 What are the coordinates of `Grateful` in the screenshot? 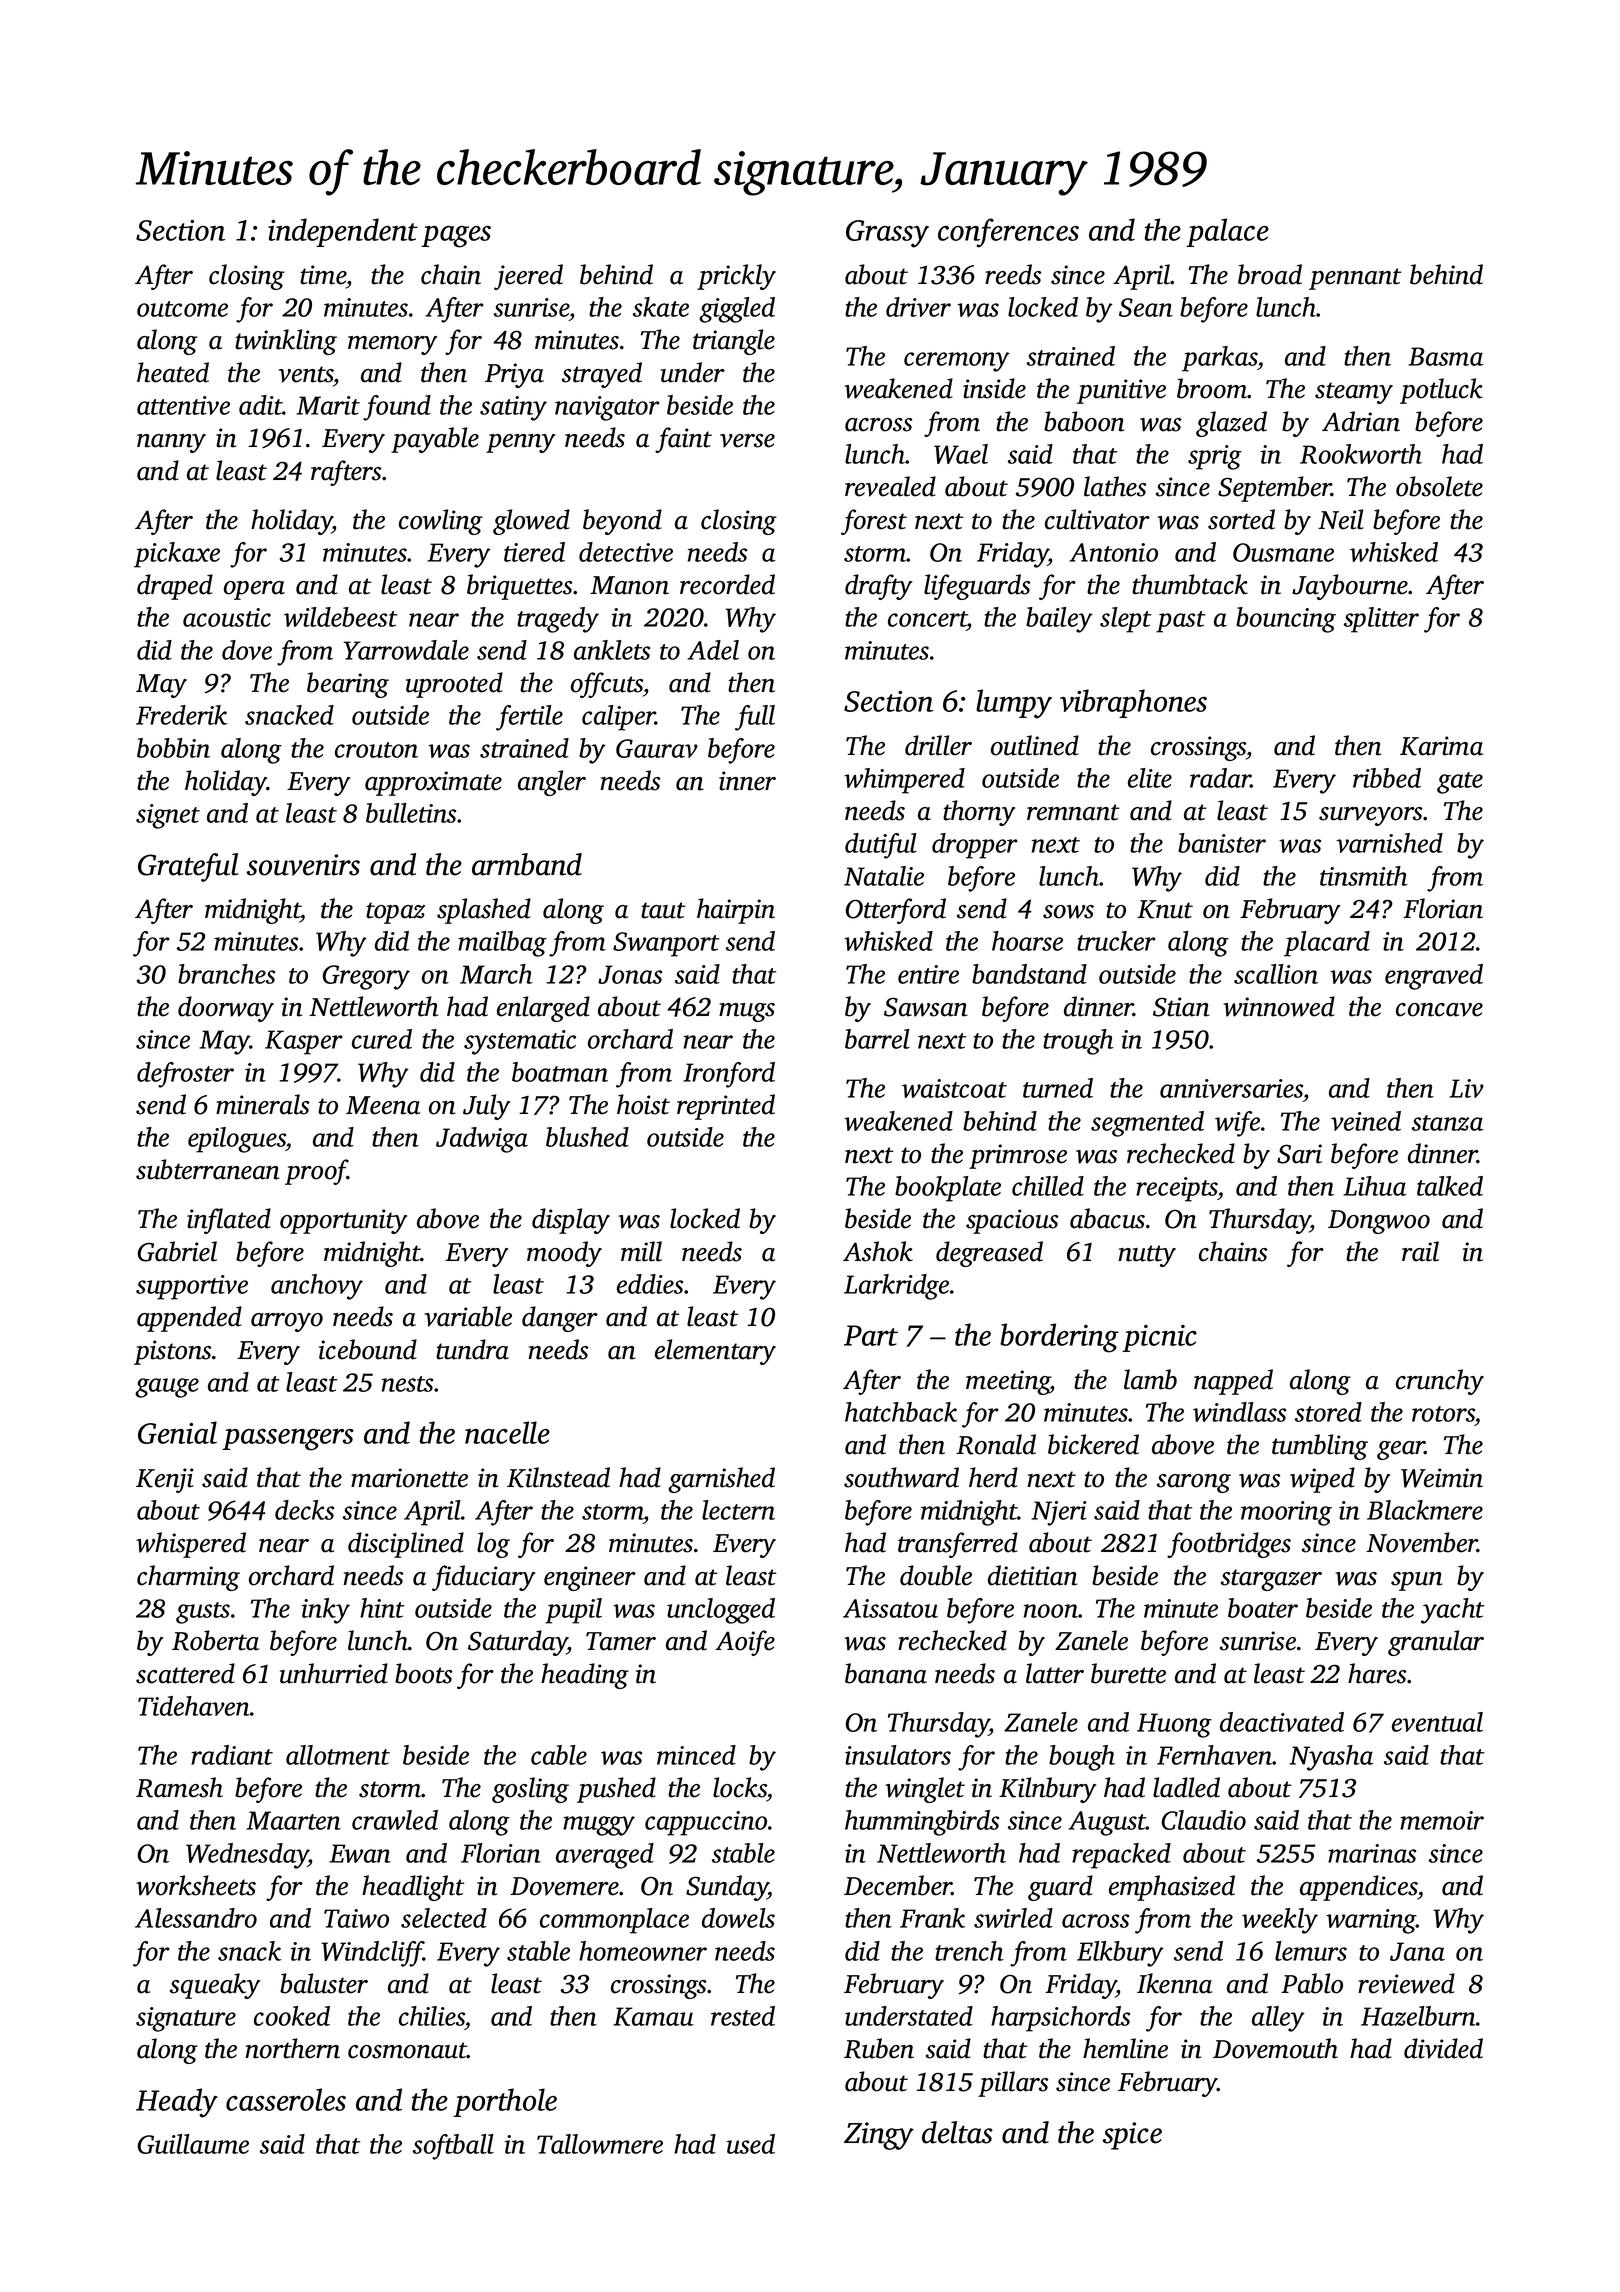 It's located at (188, 867).
